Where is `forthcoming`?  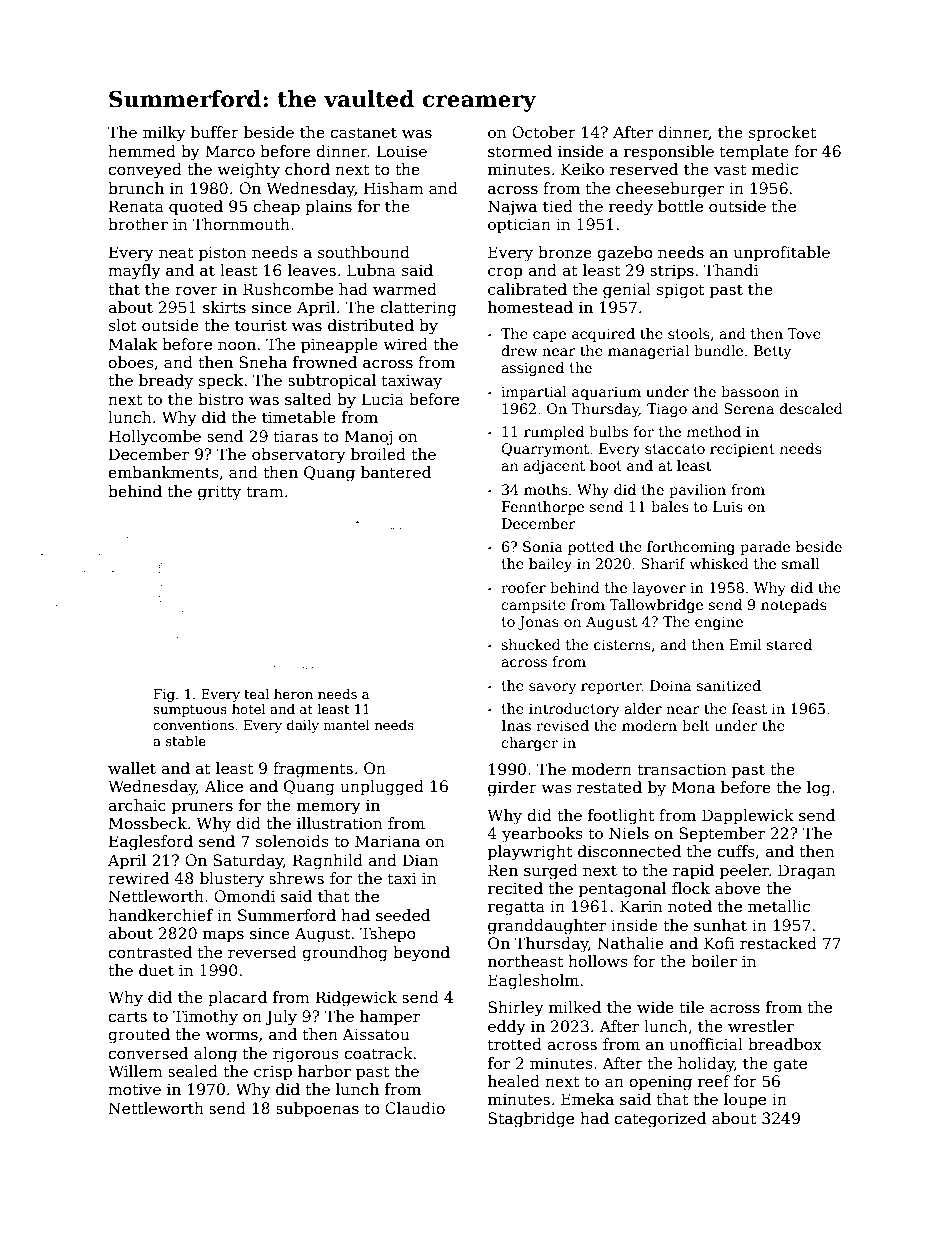 forthcoming is located at coordinates (691, 548).
